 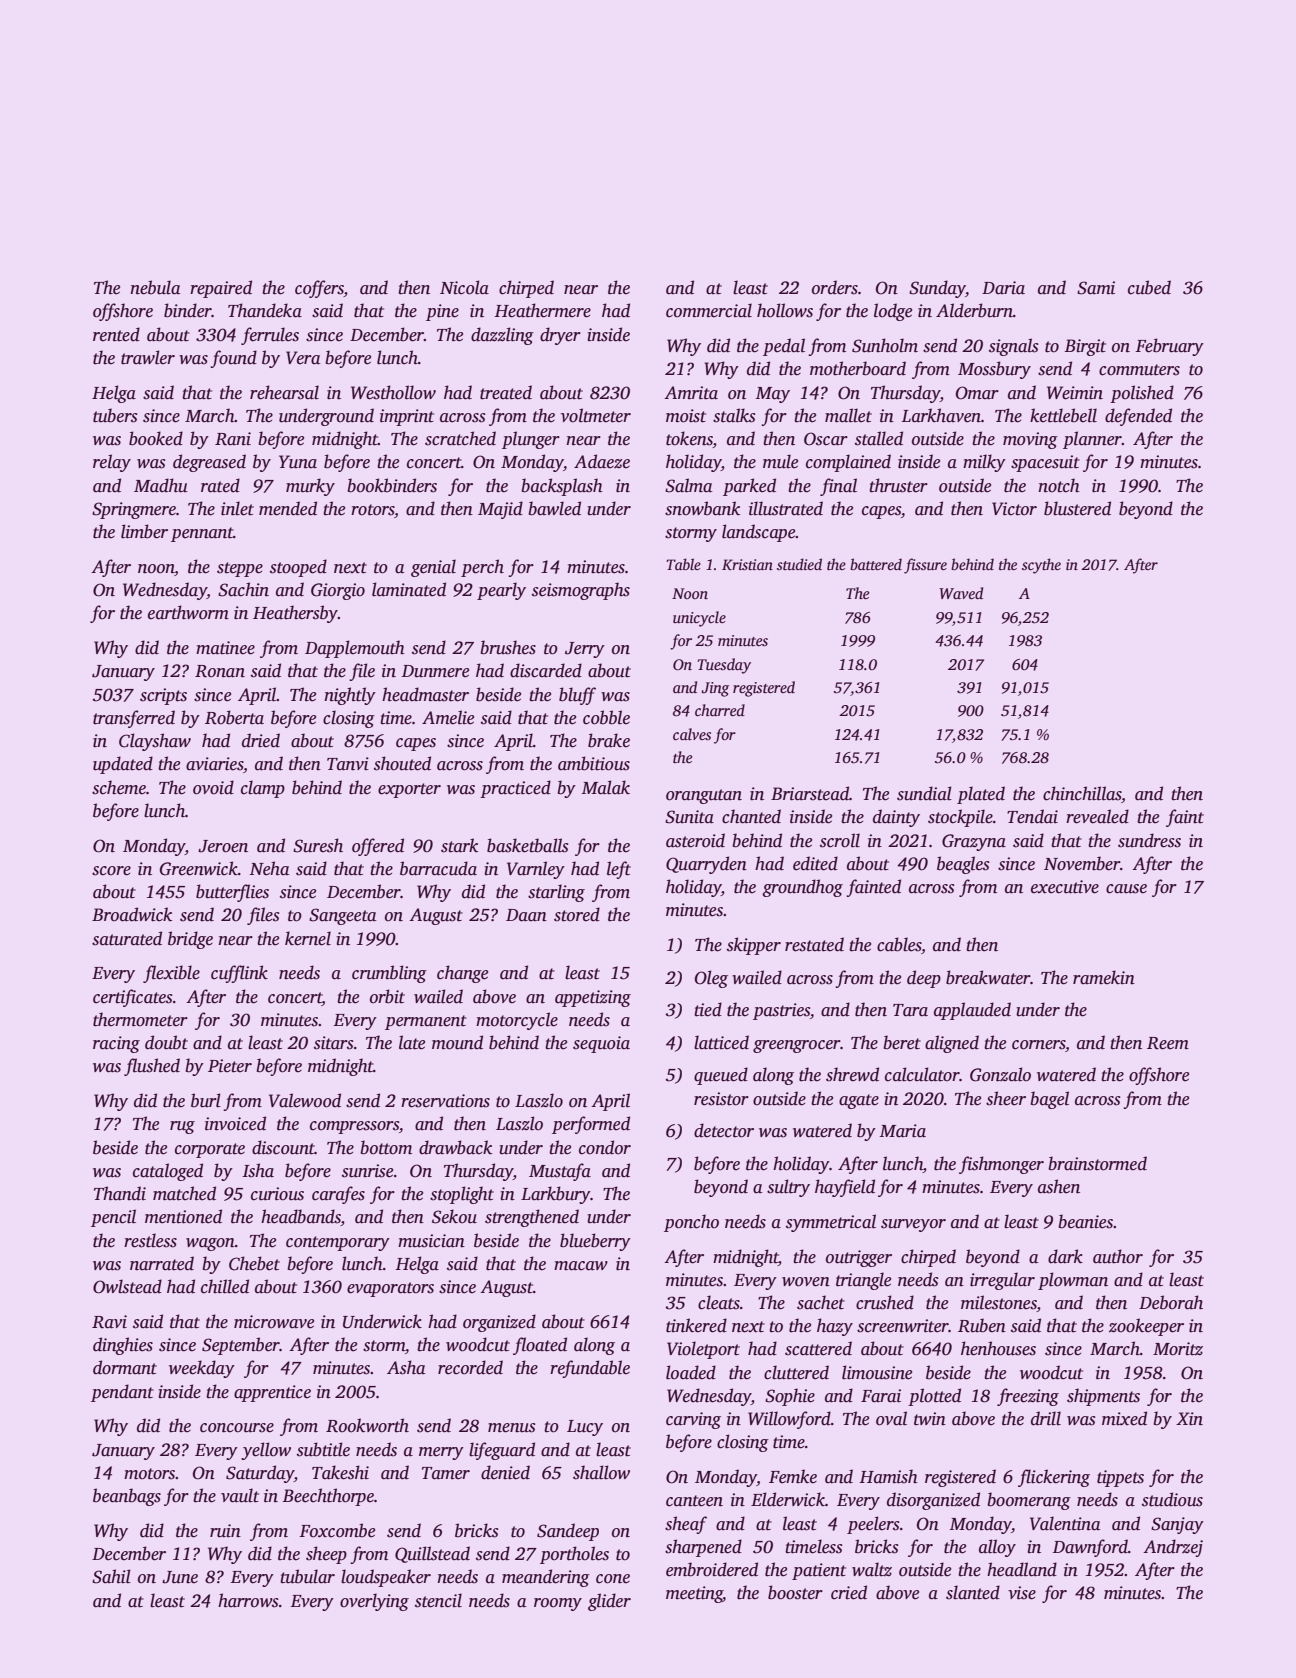 I want to click on tubers, so click(x=115, y=415).
